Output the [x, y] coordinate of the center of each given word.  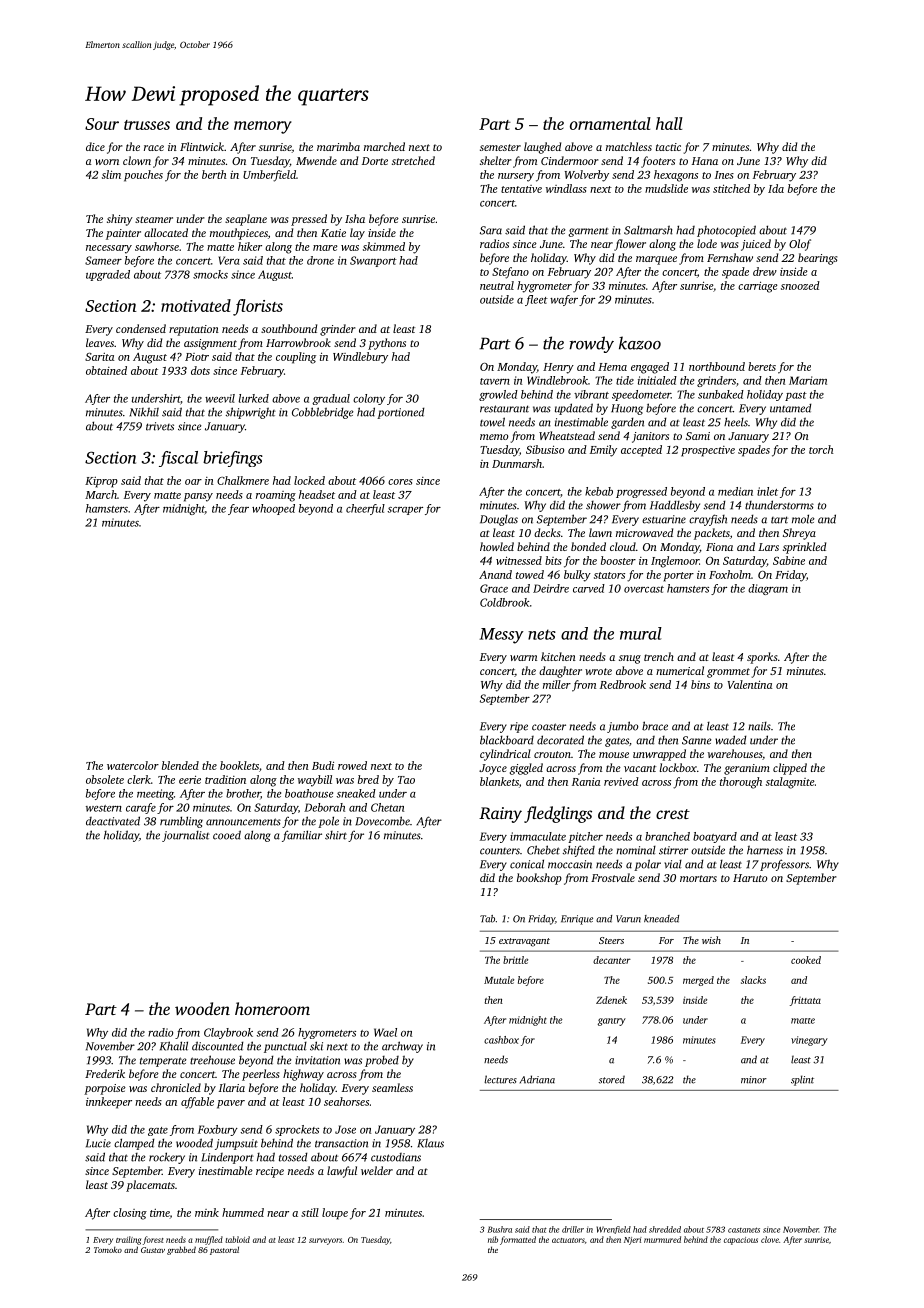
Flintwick [202, 146]
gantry [612, 1022]
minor [754, 1080]
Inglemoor [675, 562]
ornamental [610, 123]
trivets [160, 426]
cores [400, 482]
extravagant [524, 942]
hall [669, 123]
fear [238, 509]
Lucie [98, 1143]
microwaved [644, 532]
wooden [202, 1008]
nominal [636, 850]
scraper [405, 511]
